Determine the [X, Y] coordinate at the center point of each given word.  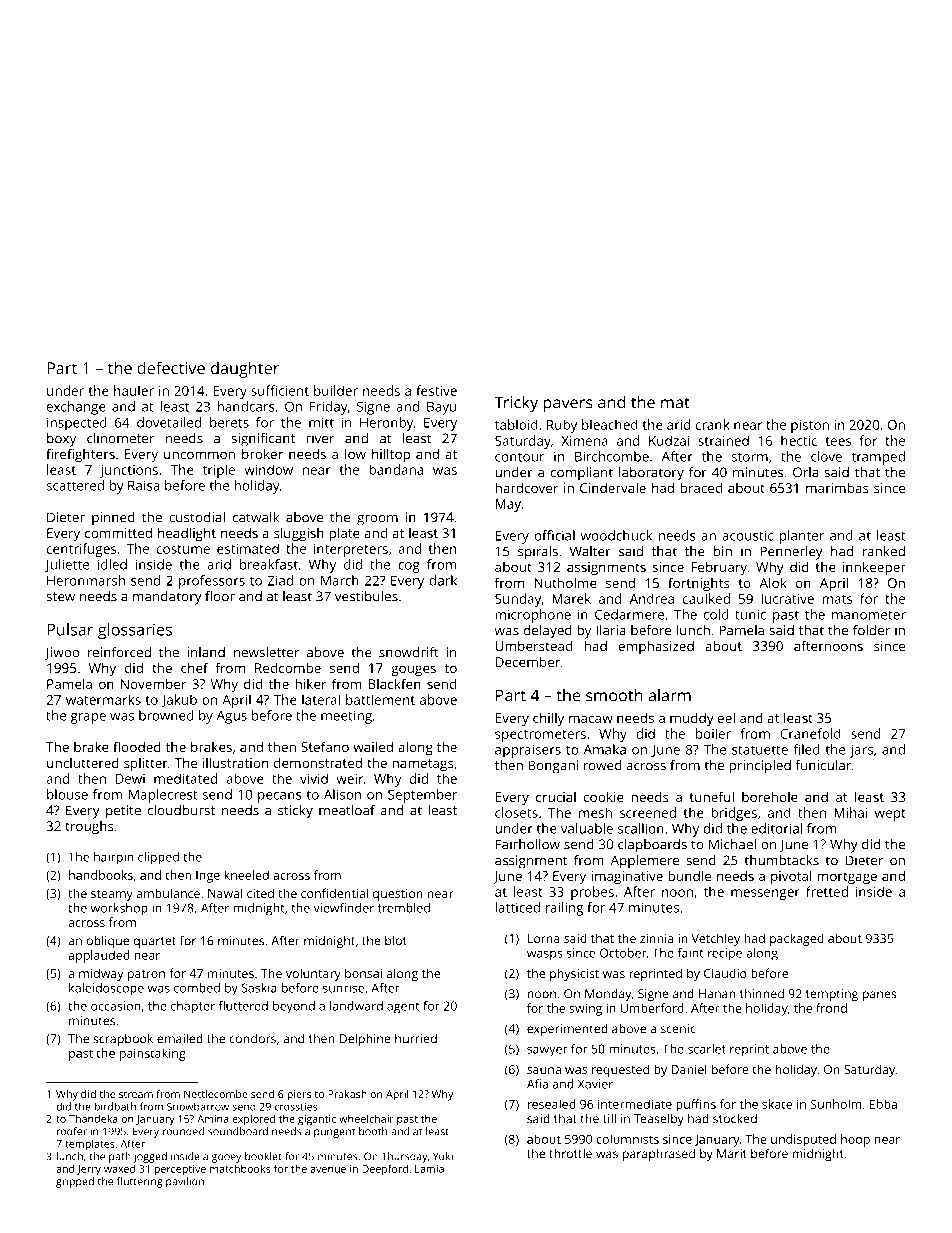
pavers [567, 405]
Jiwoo [62, 653]
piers [299, 1095]
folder [871, 630]
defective [171, 367]
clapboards [652, 846]
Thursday [404, 1157]
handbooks [101, 875]
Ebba [883, 1104]
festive [436, 390]
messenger [765, 894]
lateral [321, 699]
